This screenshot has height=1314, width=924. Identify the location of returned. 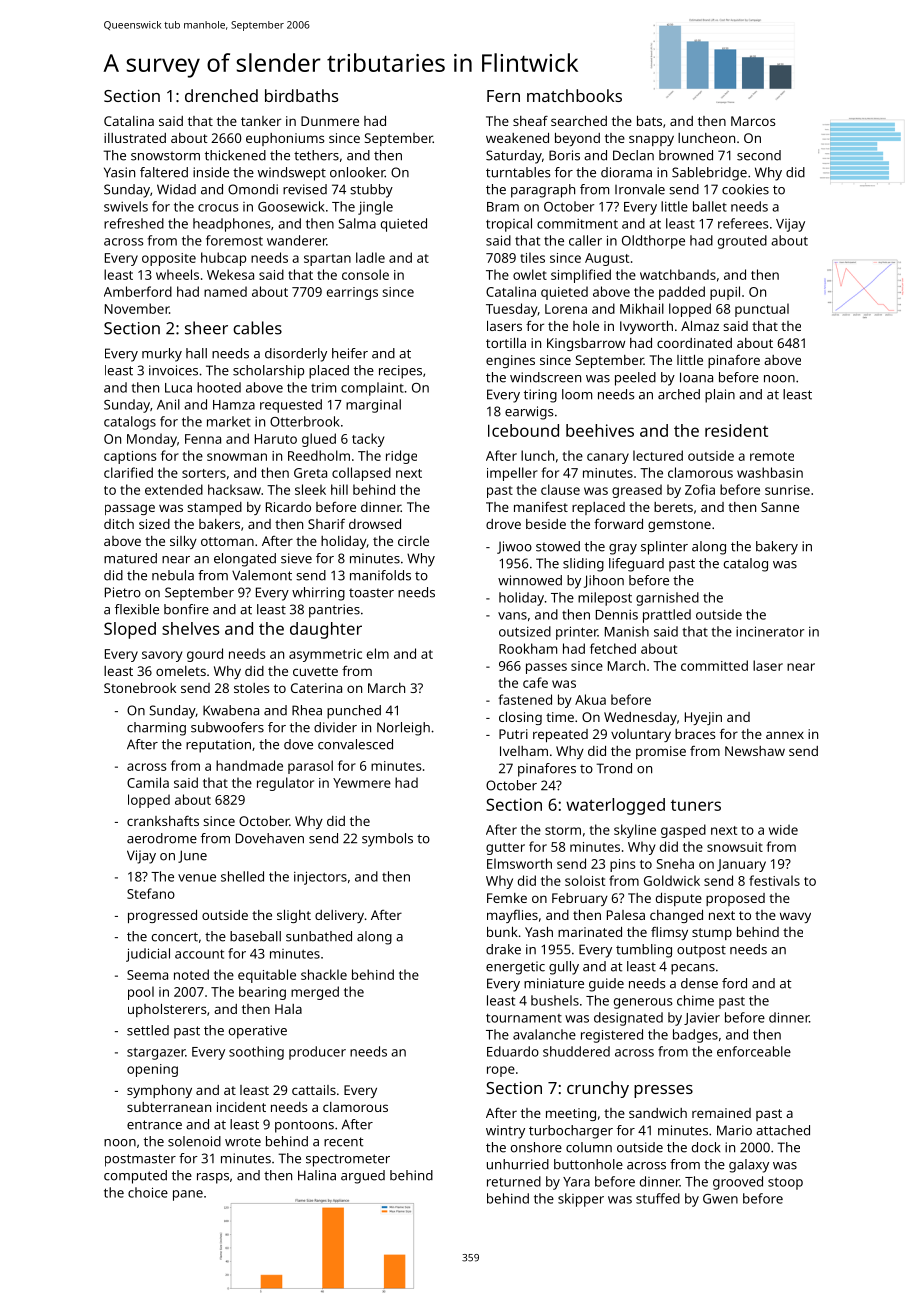
(514, 1181).
